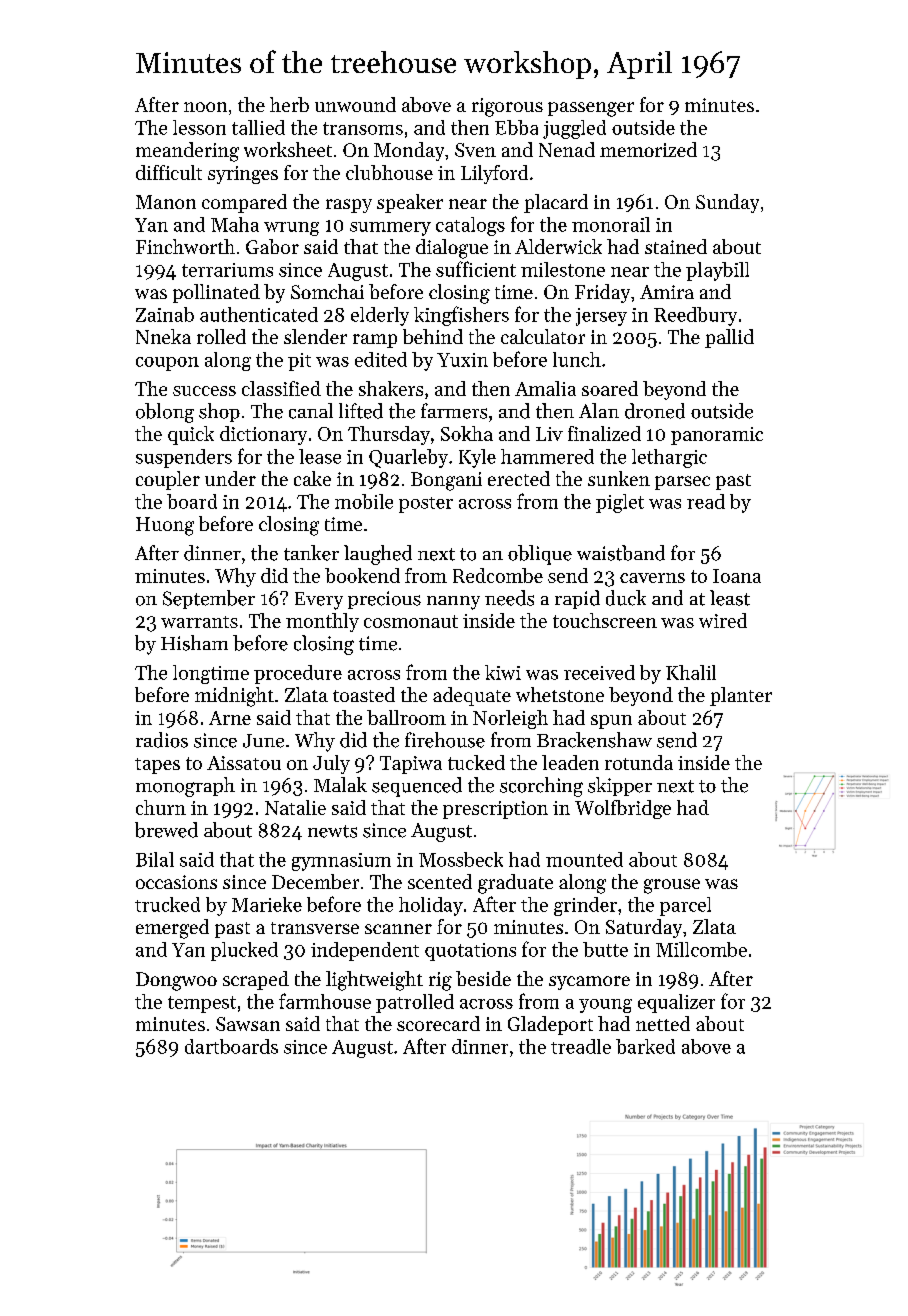 The height and width of the page is (1316, 908). I want to click on ballroom, so click(406, 717).
